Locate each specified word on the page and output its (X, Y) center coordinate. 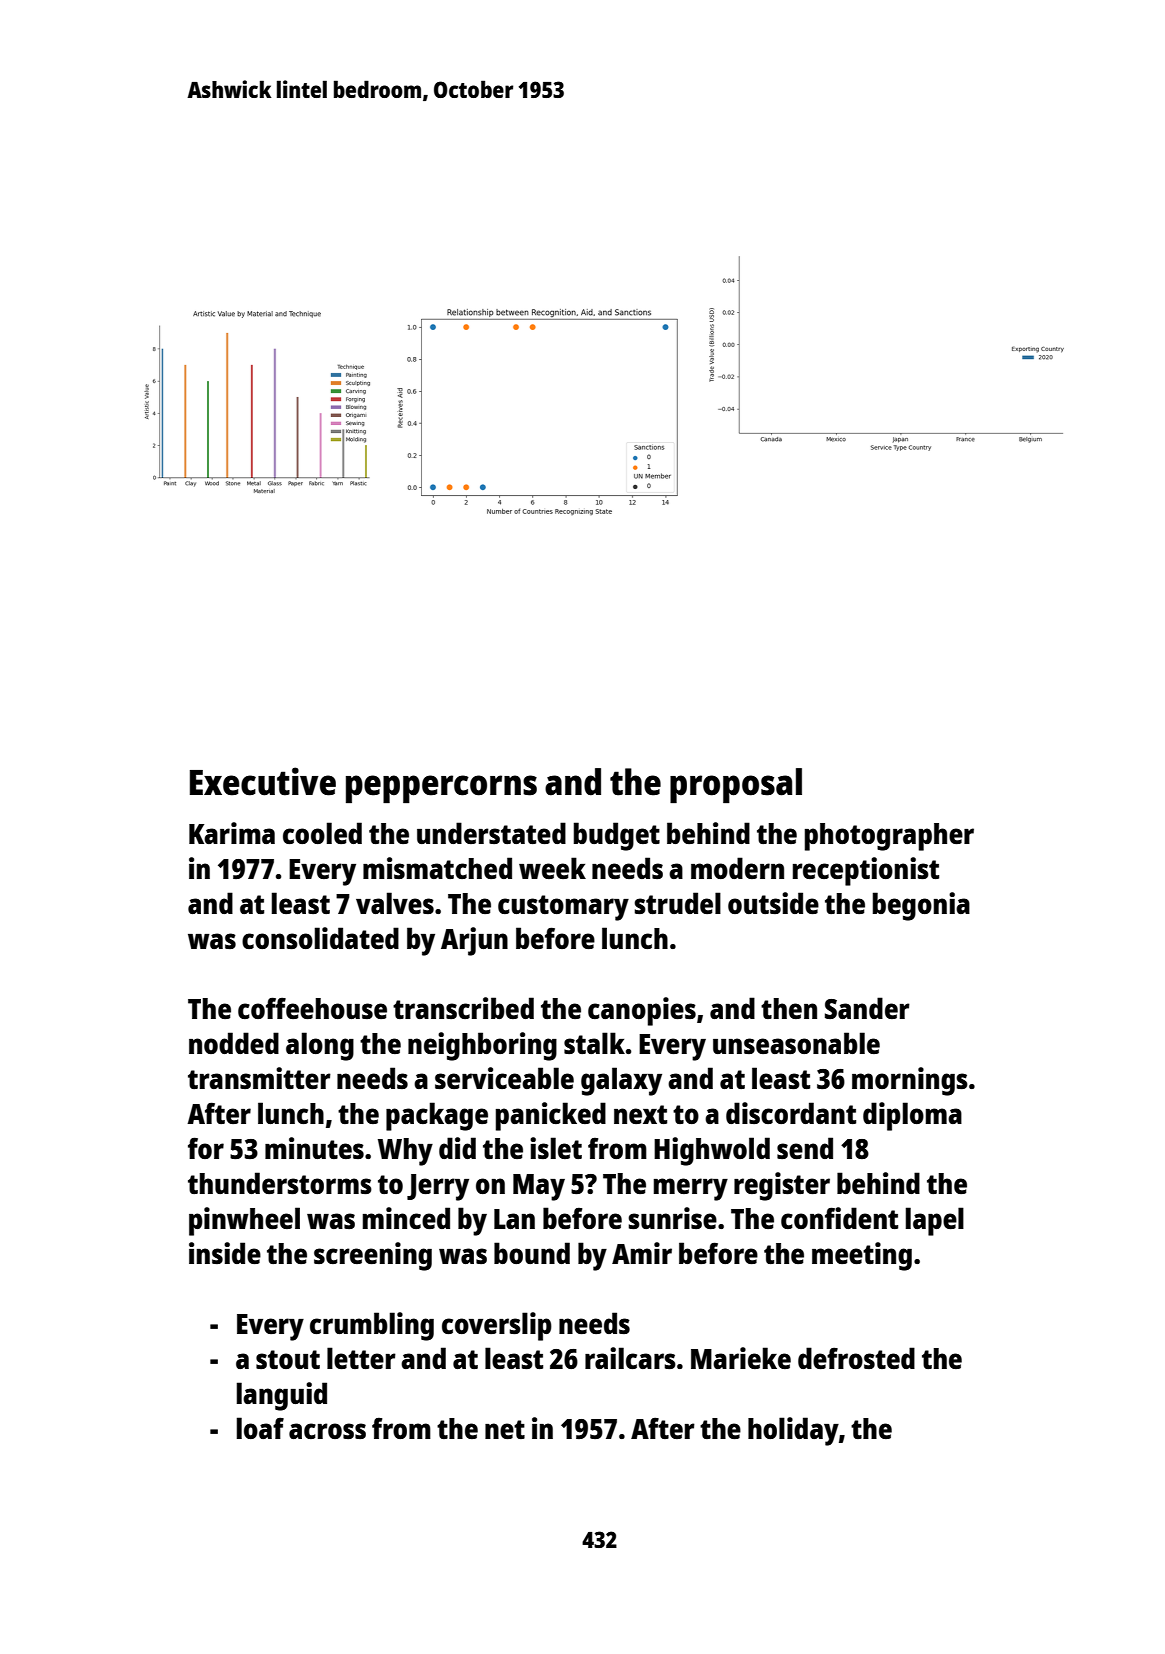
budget (617, 836)
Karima (232, 833)
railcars (630, 1358)
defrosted (856, 1358)
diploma (912, 1116)
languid (282, 1396)
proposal (736, 785)
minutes (314, 1148)
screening (373, 1256)
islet (556, 1148)
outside (773, 903)
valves (395, 903)
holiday (793, 1431)
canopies (642, 1011)
